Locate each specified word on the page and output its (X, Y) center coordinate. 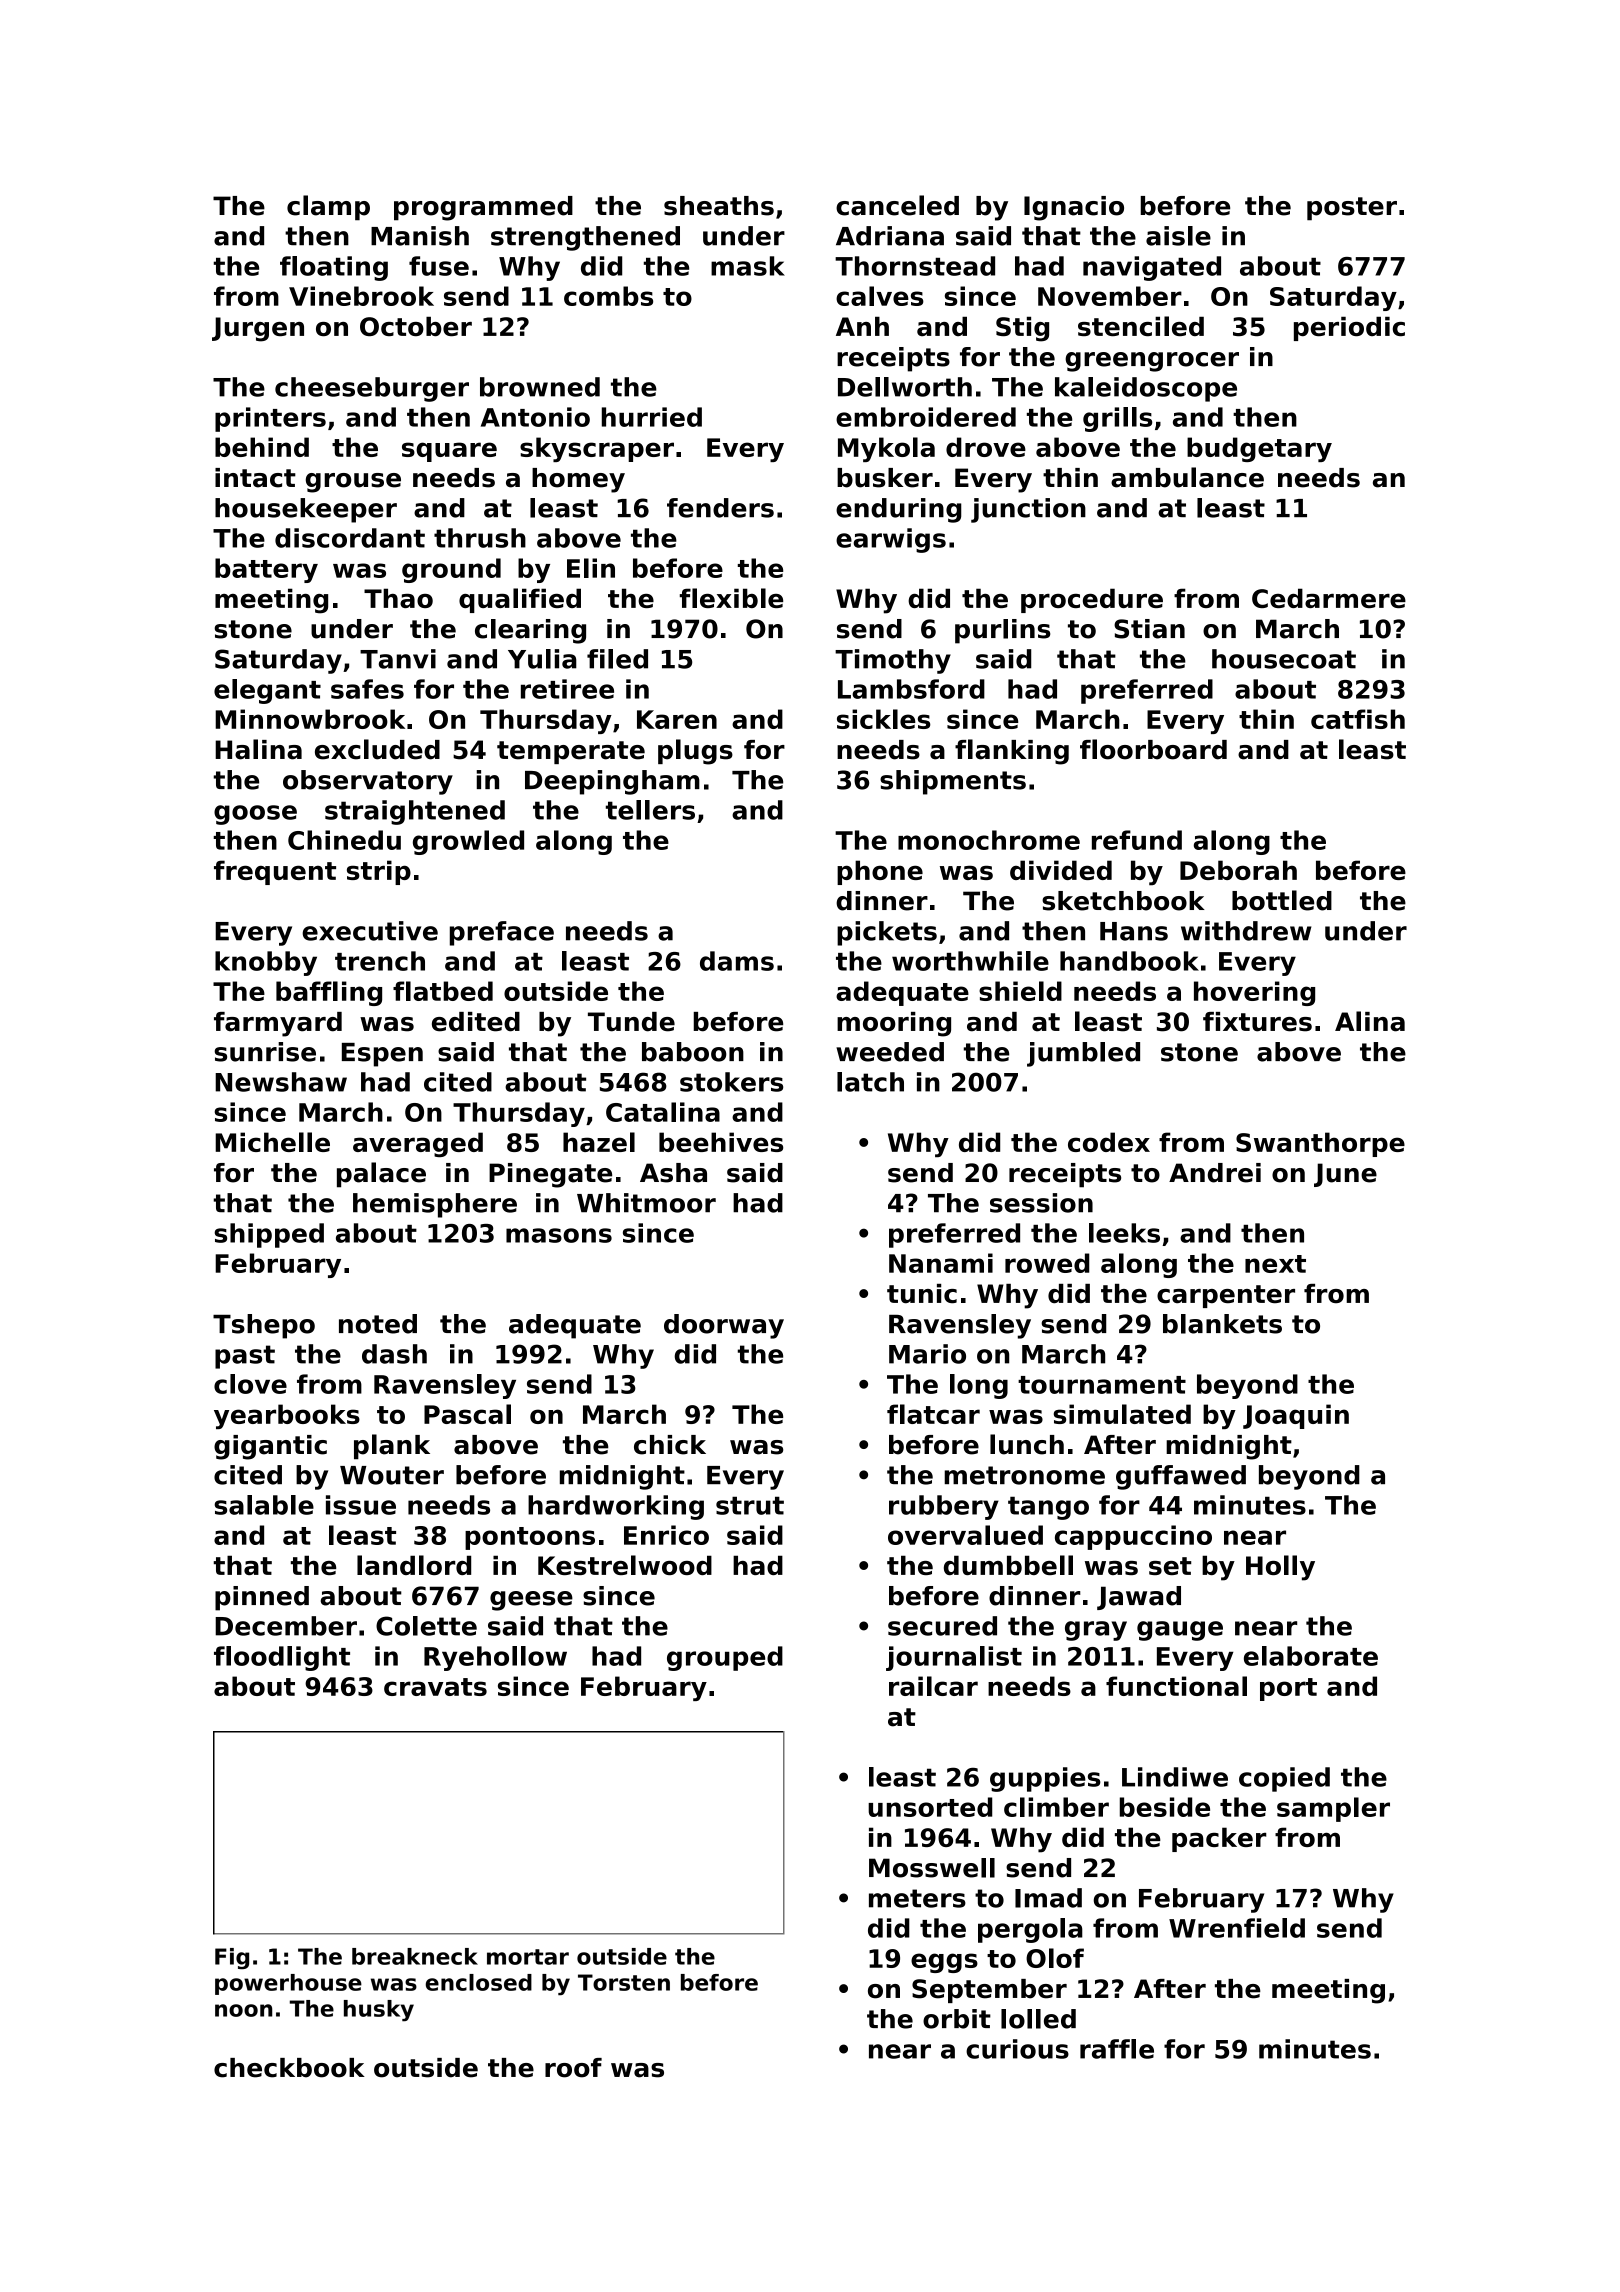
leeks (1124, 1233)
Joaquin (1296, 1416)
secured (942, 1626)
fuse (439, 266)
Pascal (467, 1414)
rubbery (944, 1507)
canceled (897, 205)
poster (1352, 209)
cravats (435, 1687)
